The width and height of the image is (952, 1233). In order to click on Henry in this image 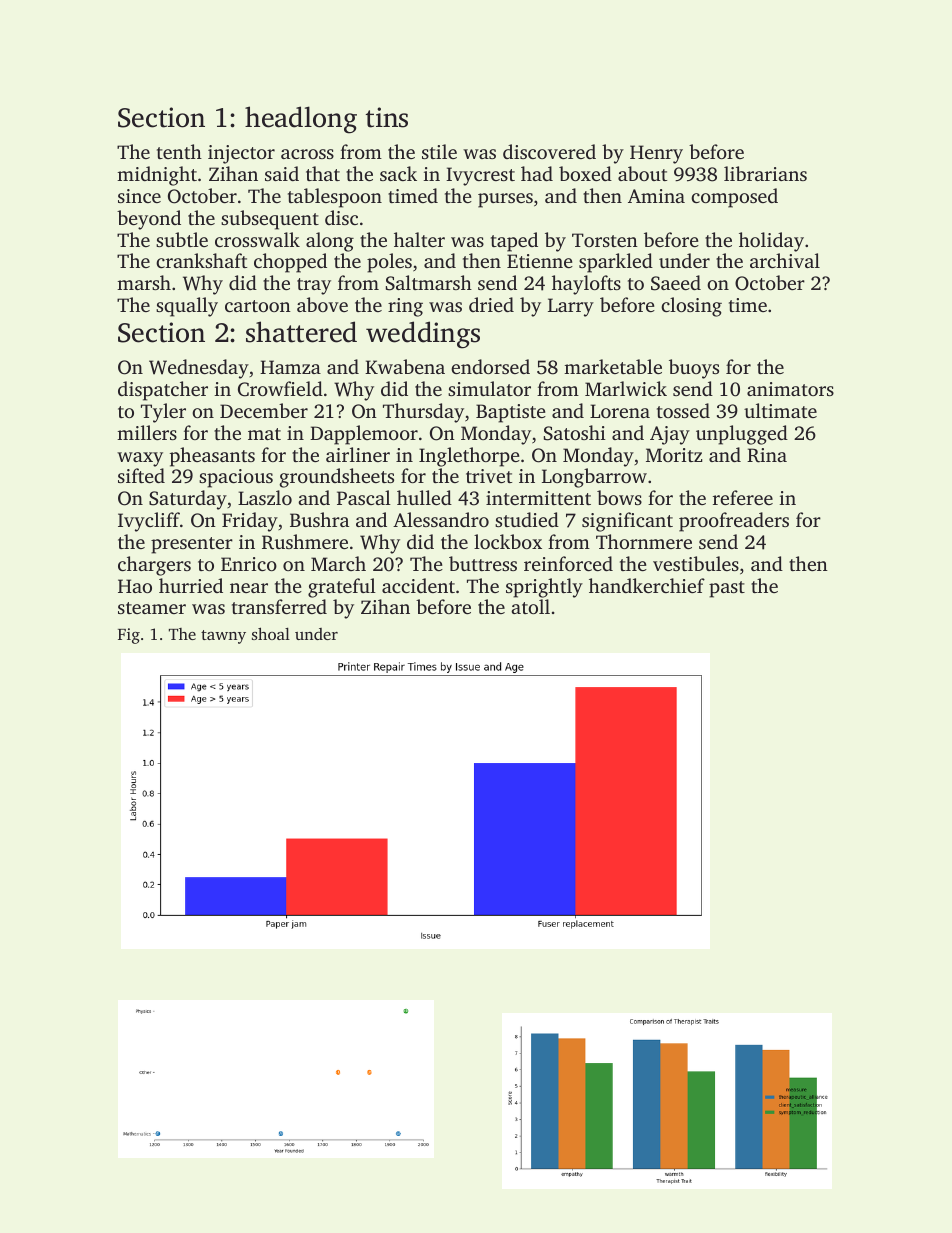, I will do `click(656, 154)`.
